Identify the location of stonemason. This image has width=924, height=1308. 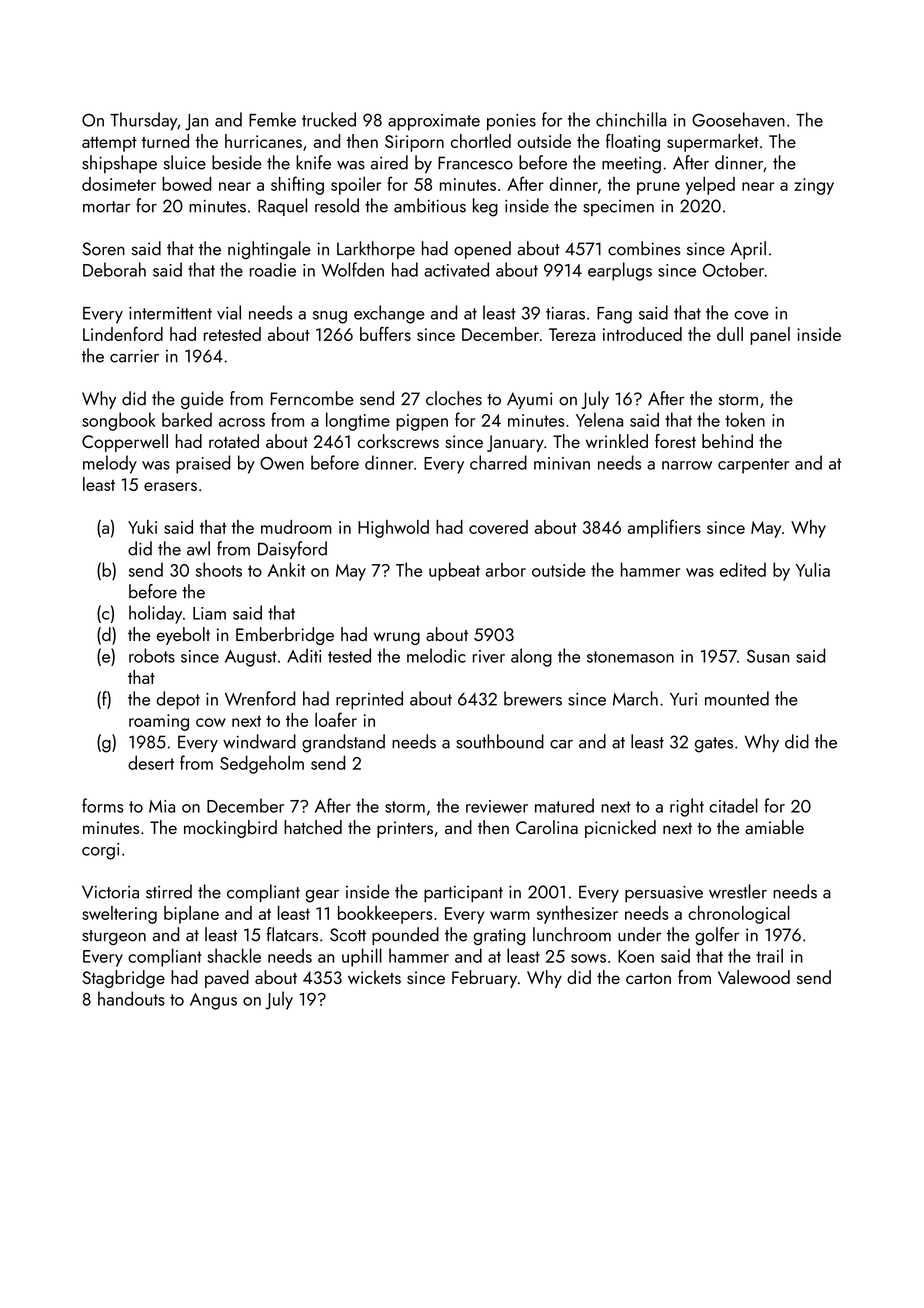
(630, 657).
